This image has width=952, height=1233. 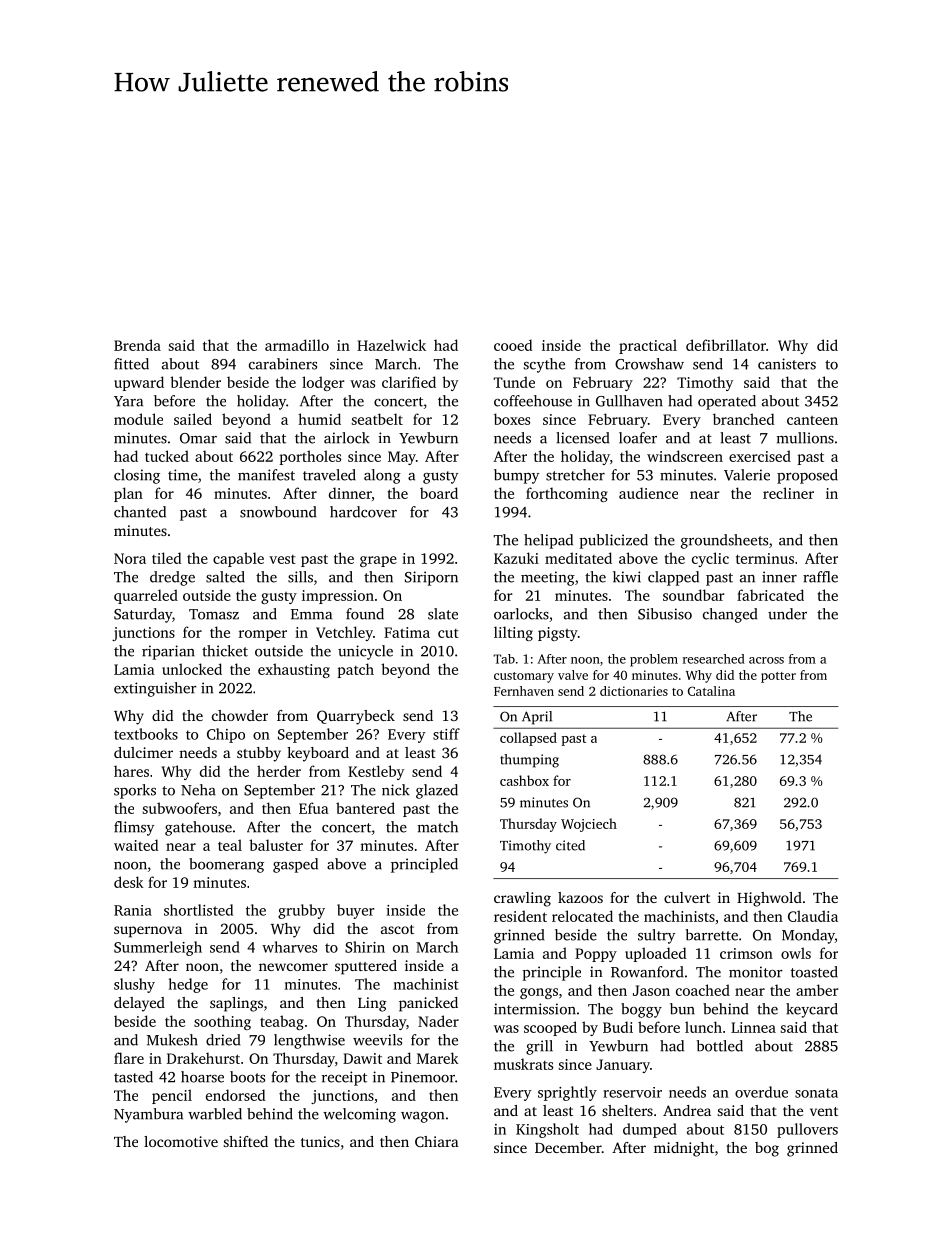 What do you see at coordinates (246, 1141) in the image?
I see `shifted` at bounding box center [246, 1141].
